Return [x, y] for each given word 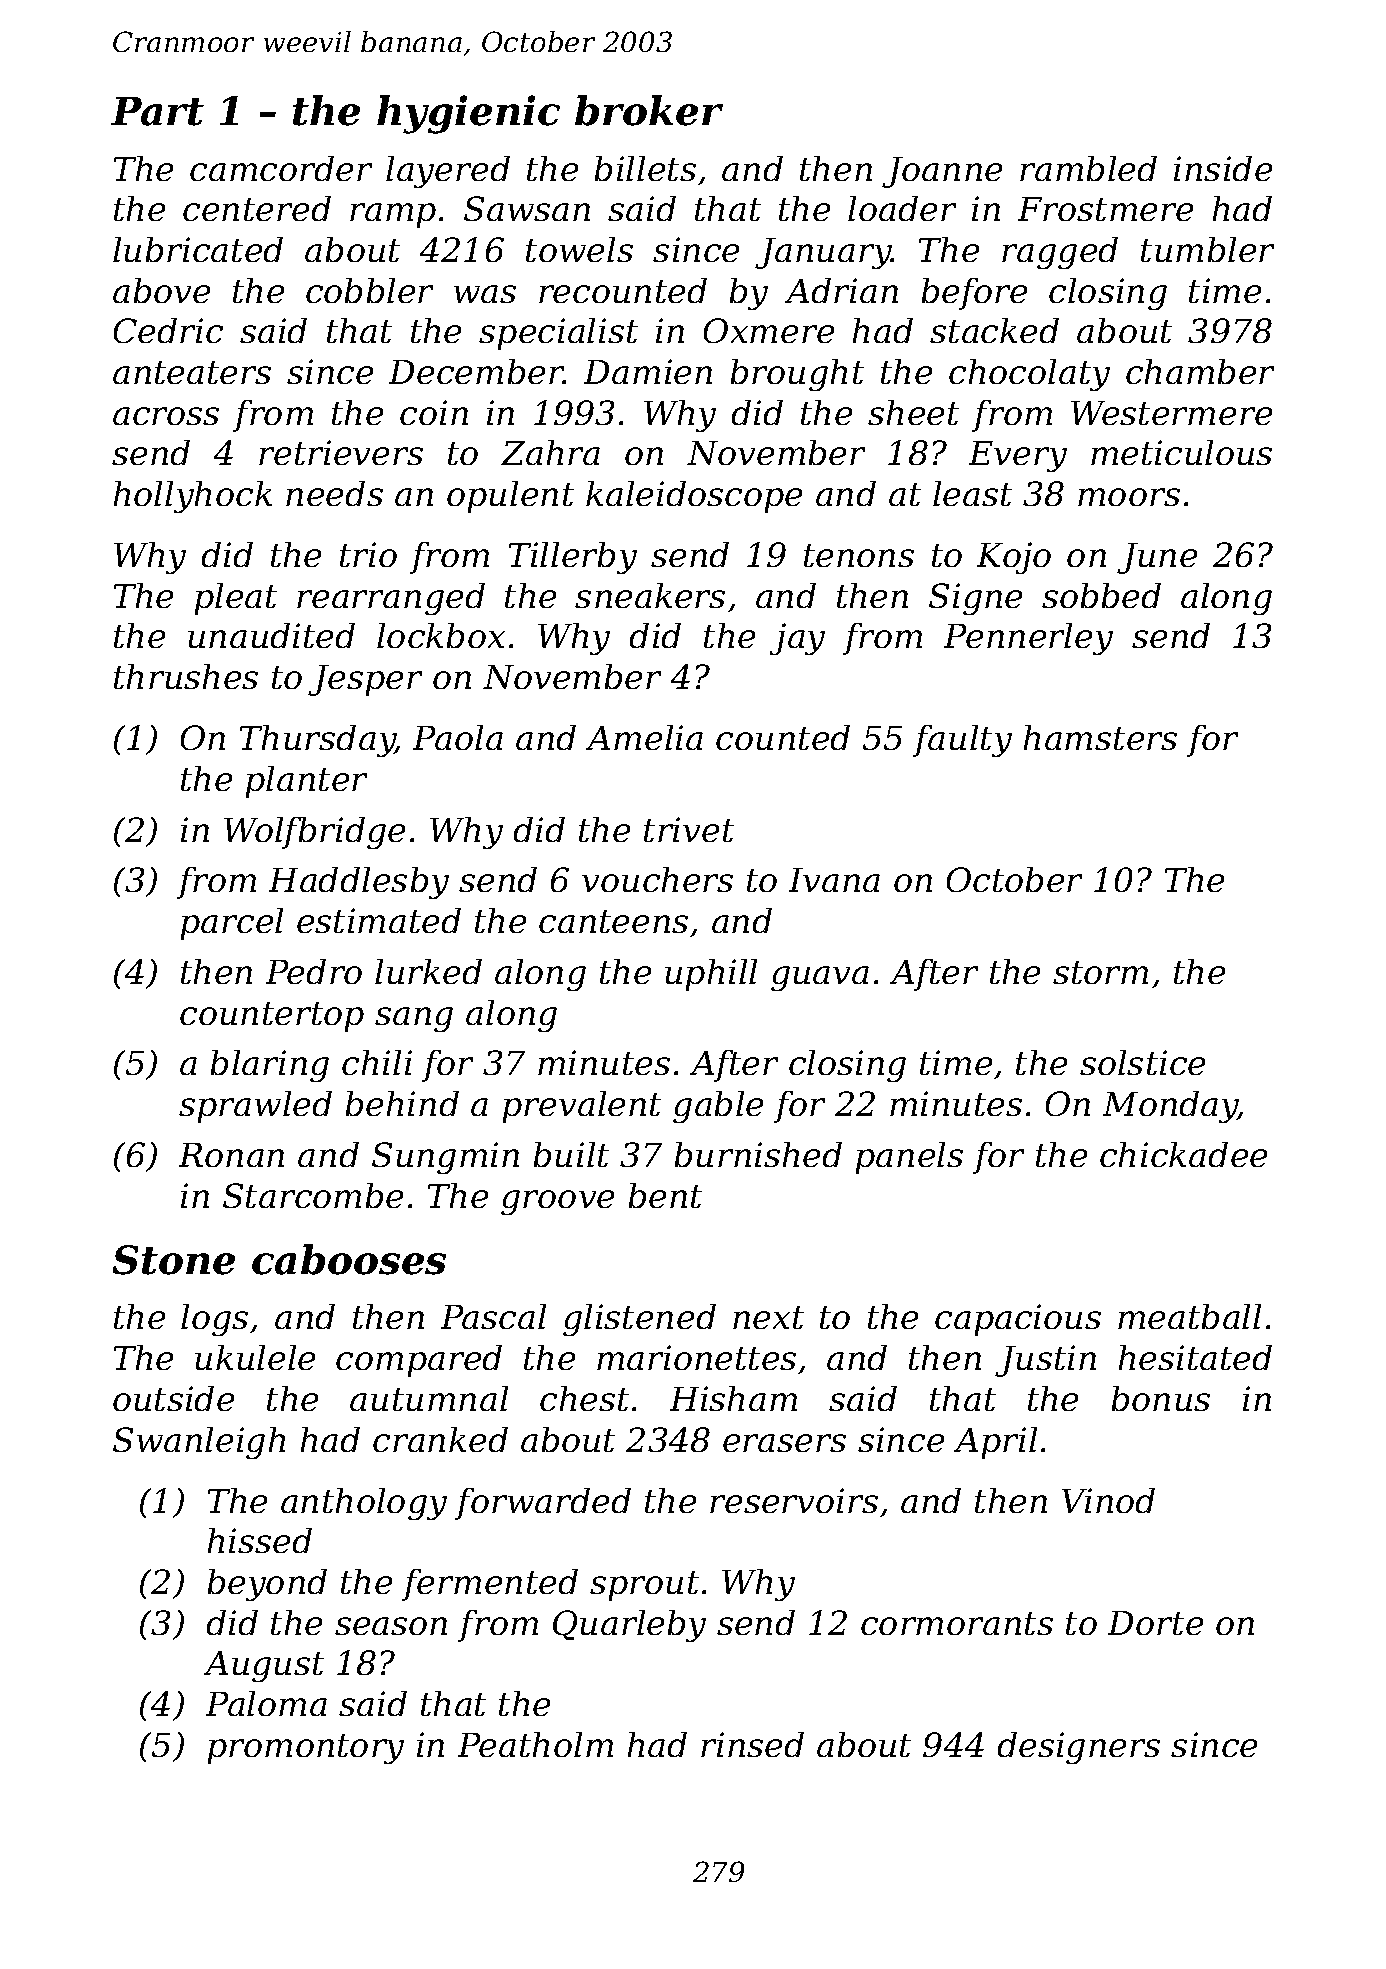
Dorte [1155, 1623]
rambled [1088, 168]
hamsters [1100, 737]
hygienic [468, 114]
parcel [232, 924]
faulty [962, 741]
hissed [260, 1540]
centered [257, 208]
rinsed [752, 1744]
